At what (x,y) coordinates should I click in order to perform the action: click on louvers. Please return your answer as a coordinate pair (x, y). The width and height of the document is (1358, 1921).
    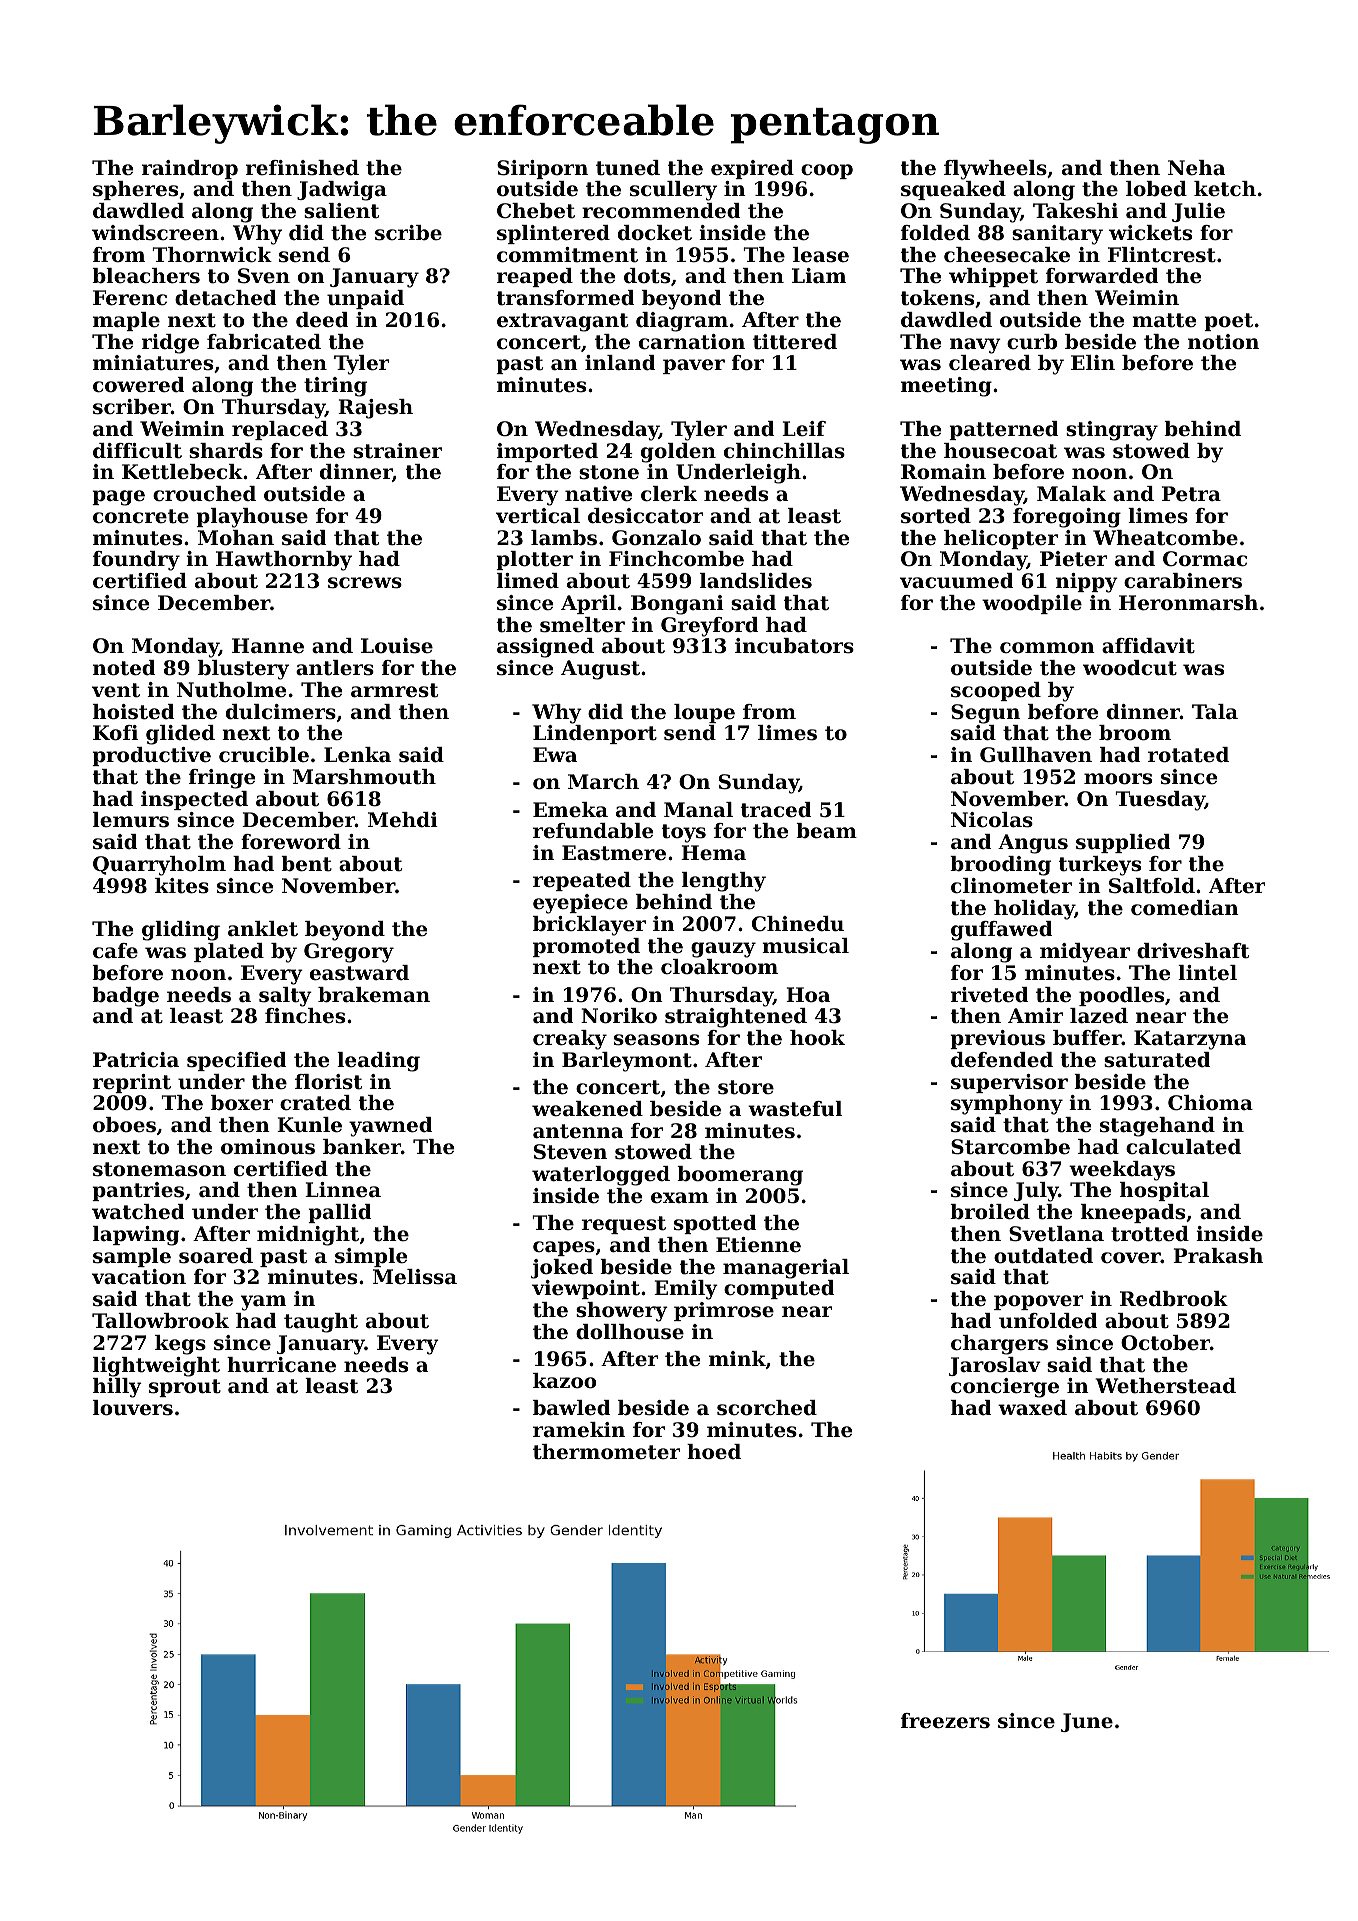
    Looking at the image, I should click on (133, 1408).
